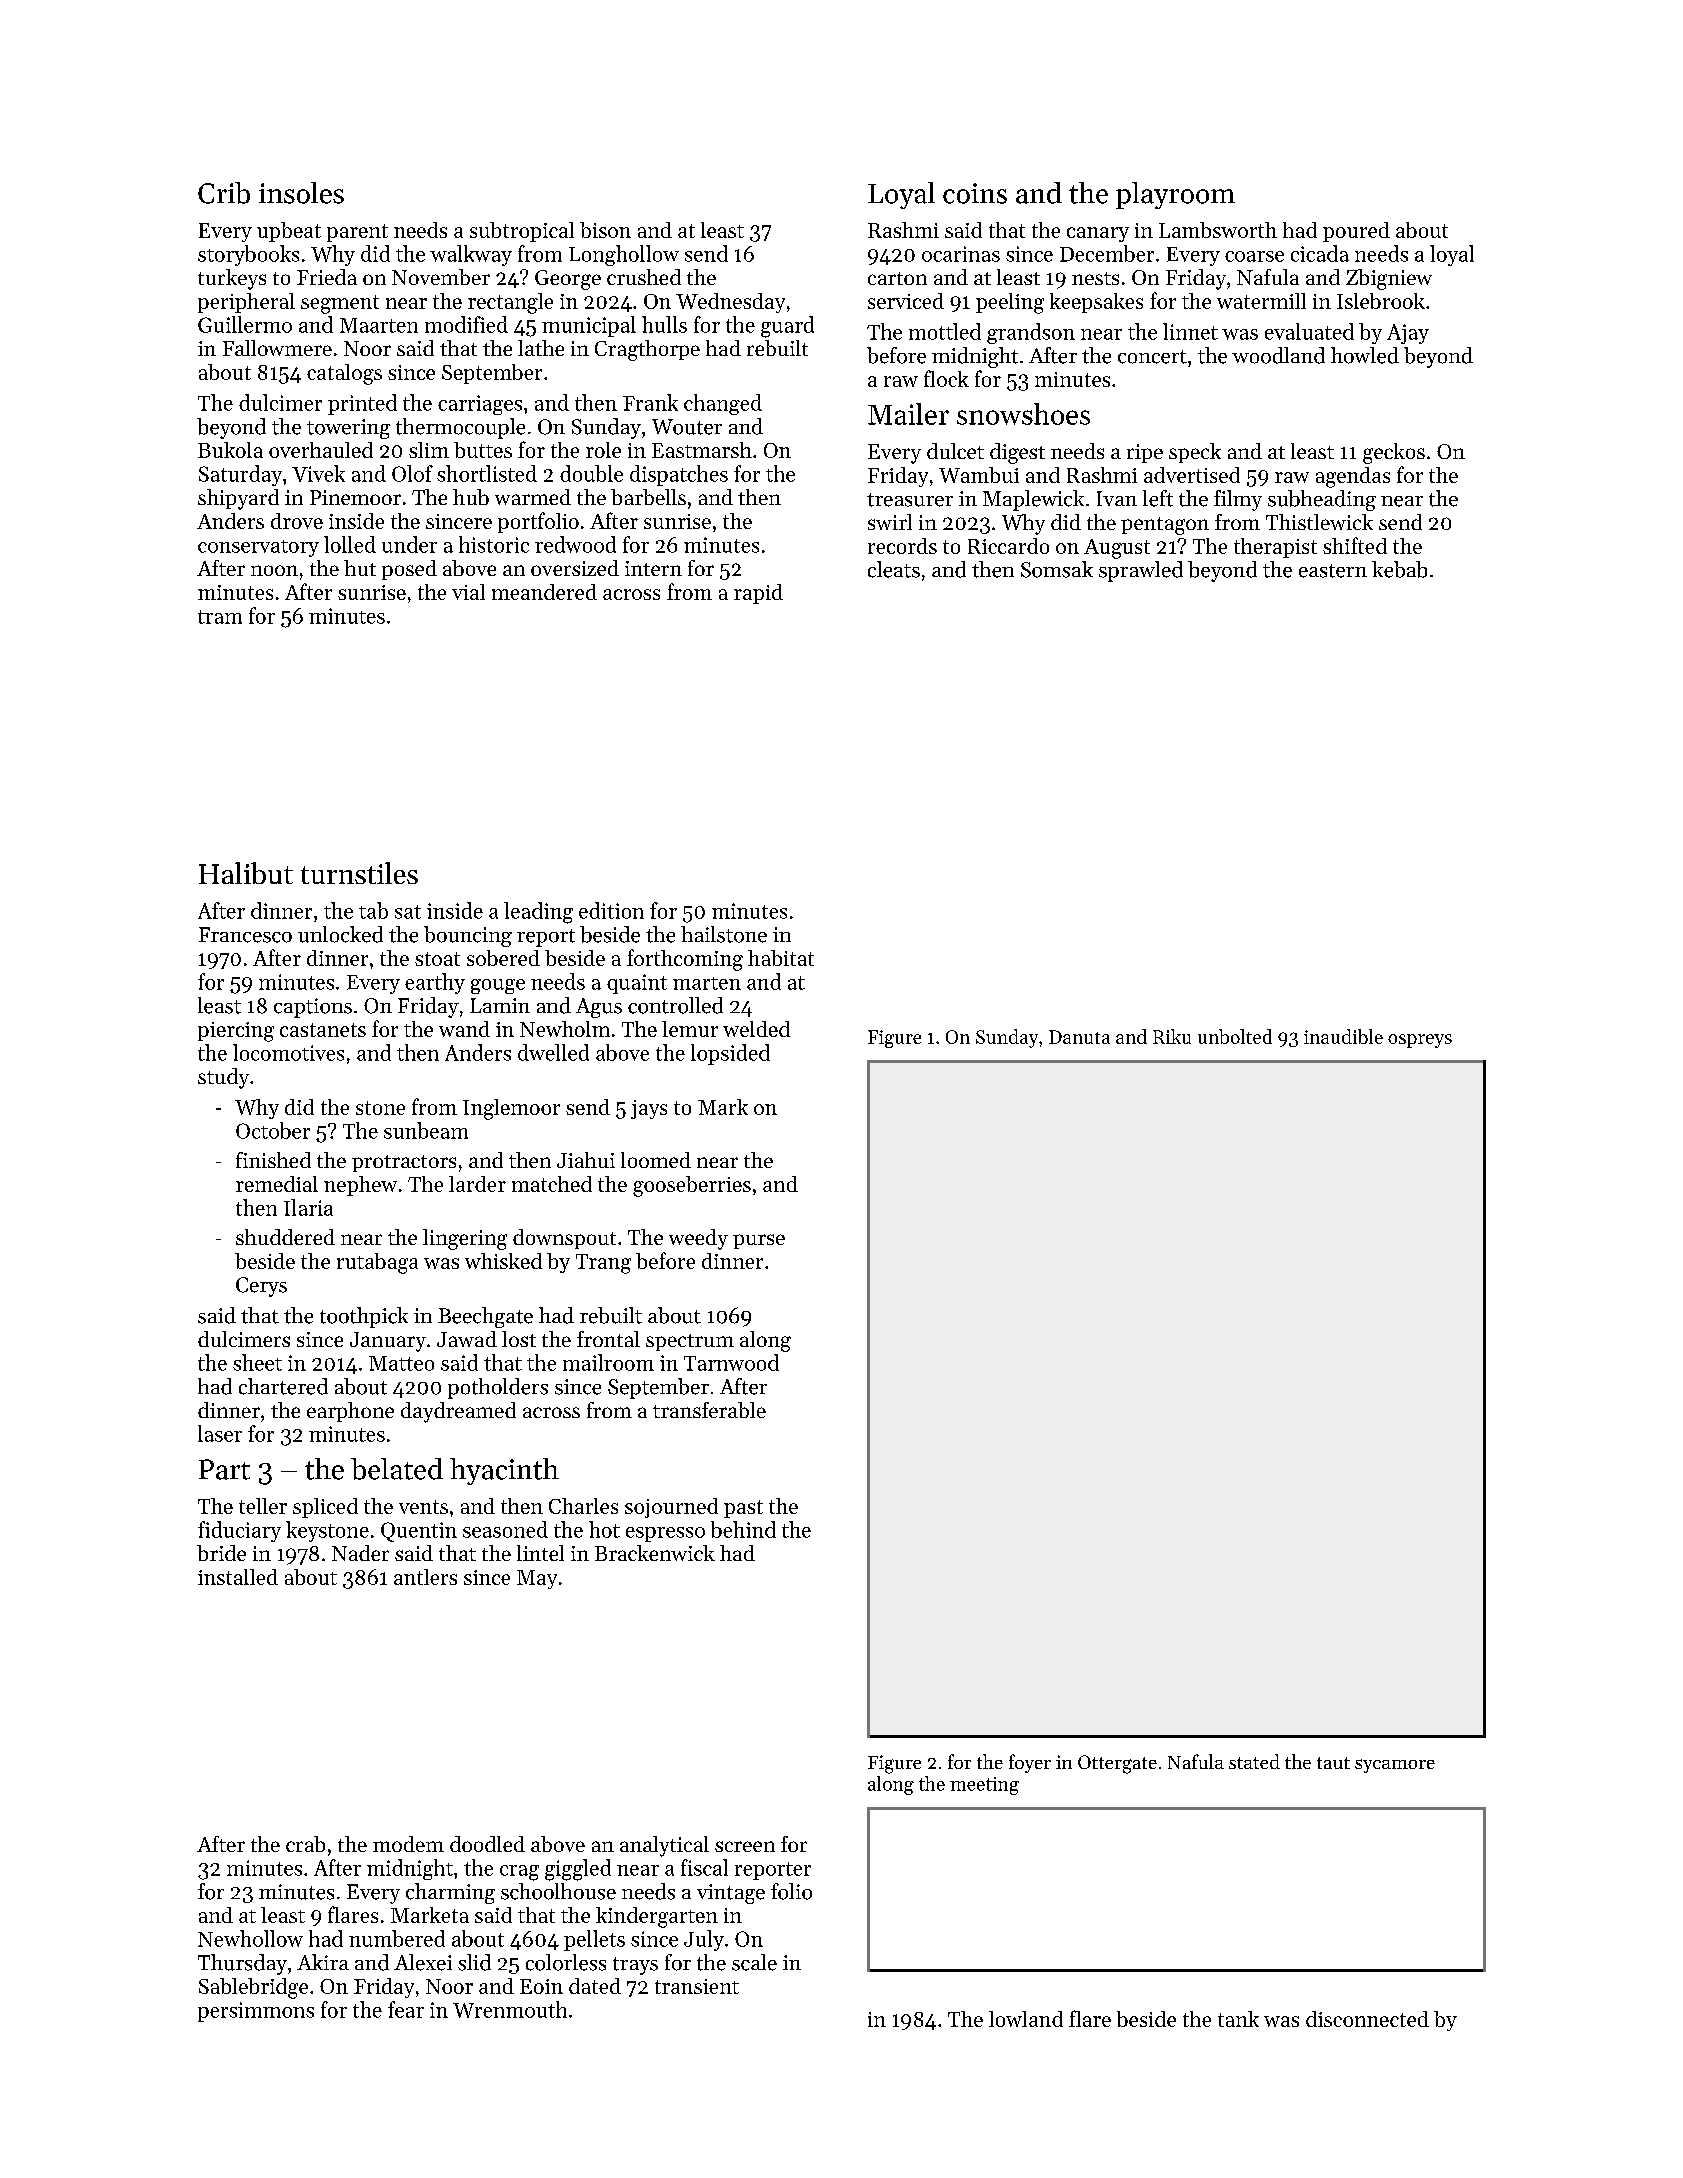  Describe the element at coordinates (1395, 1766) in the screenshot. I see `sycamore` at that location.
